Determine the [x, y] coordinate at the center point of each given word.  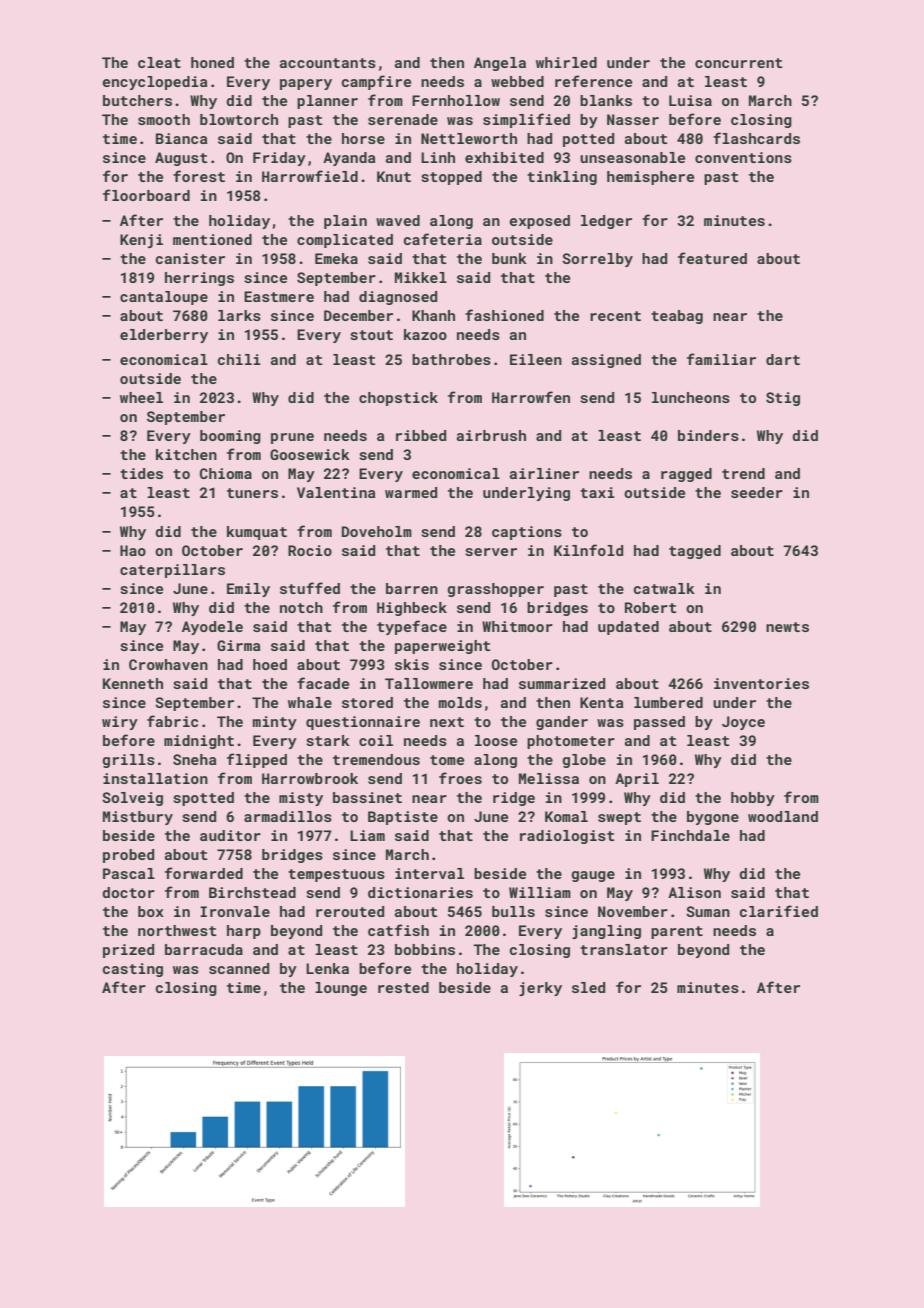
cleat [159, 62]
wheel [141, 397]
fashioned [504, 315]
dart [783, 359]
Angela [500, 64]
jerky [540, 989]
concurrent [738, 63]
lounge [341, 989]
